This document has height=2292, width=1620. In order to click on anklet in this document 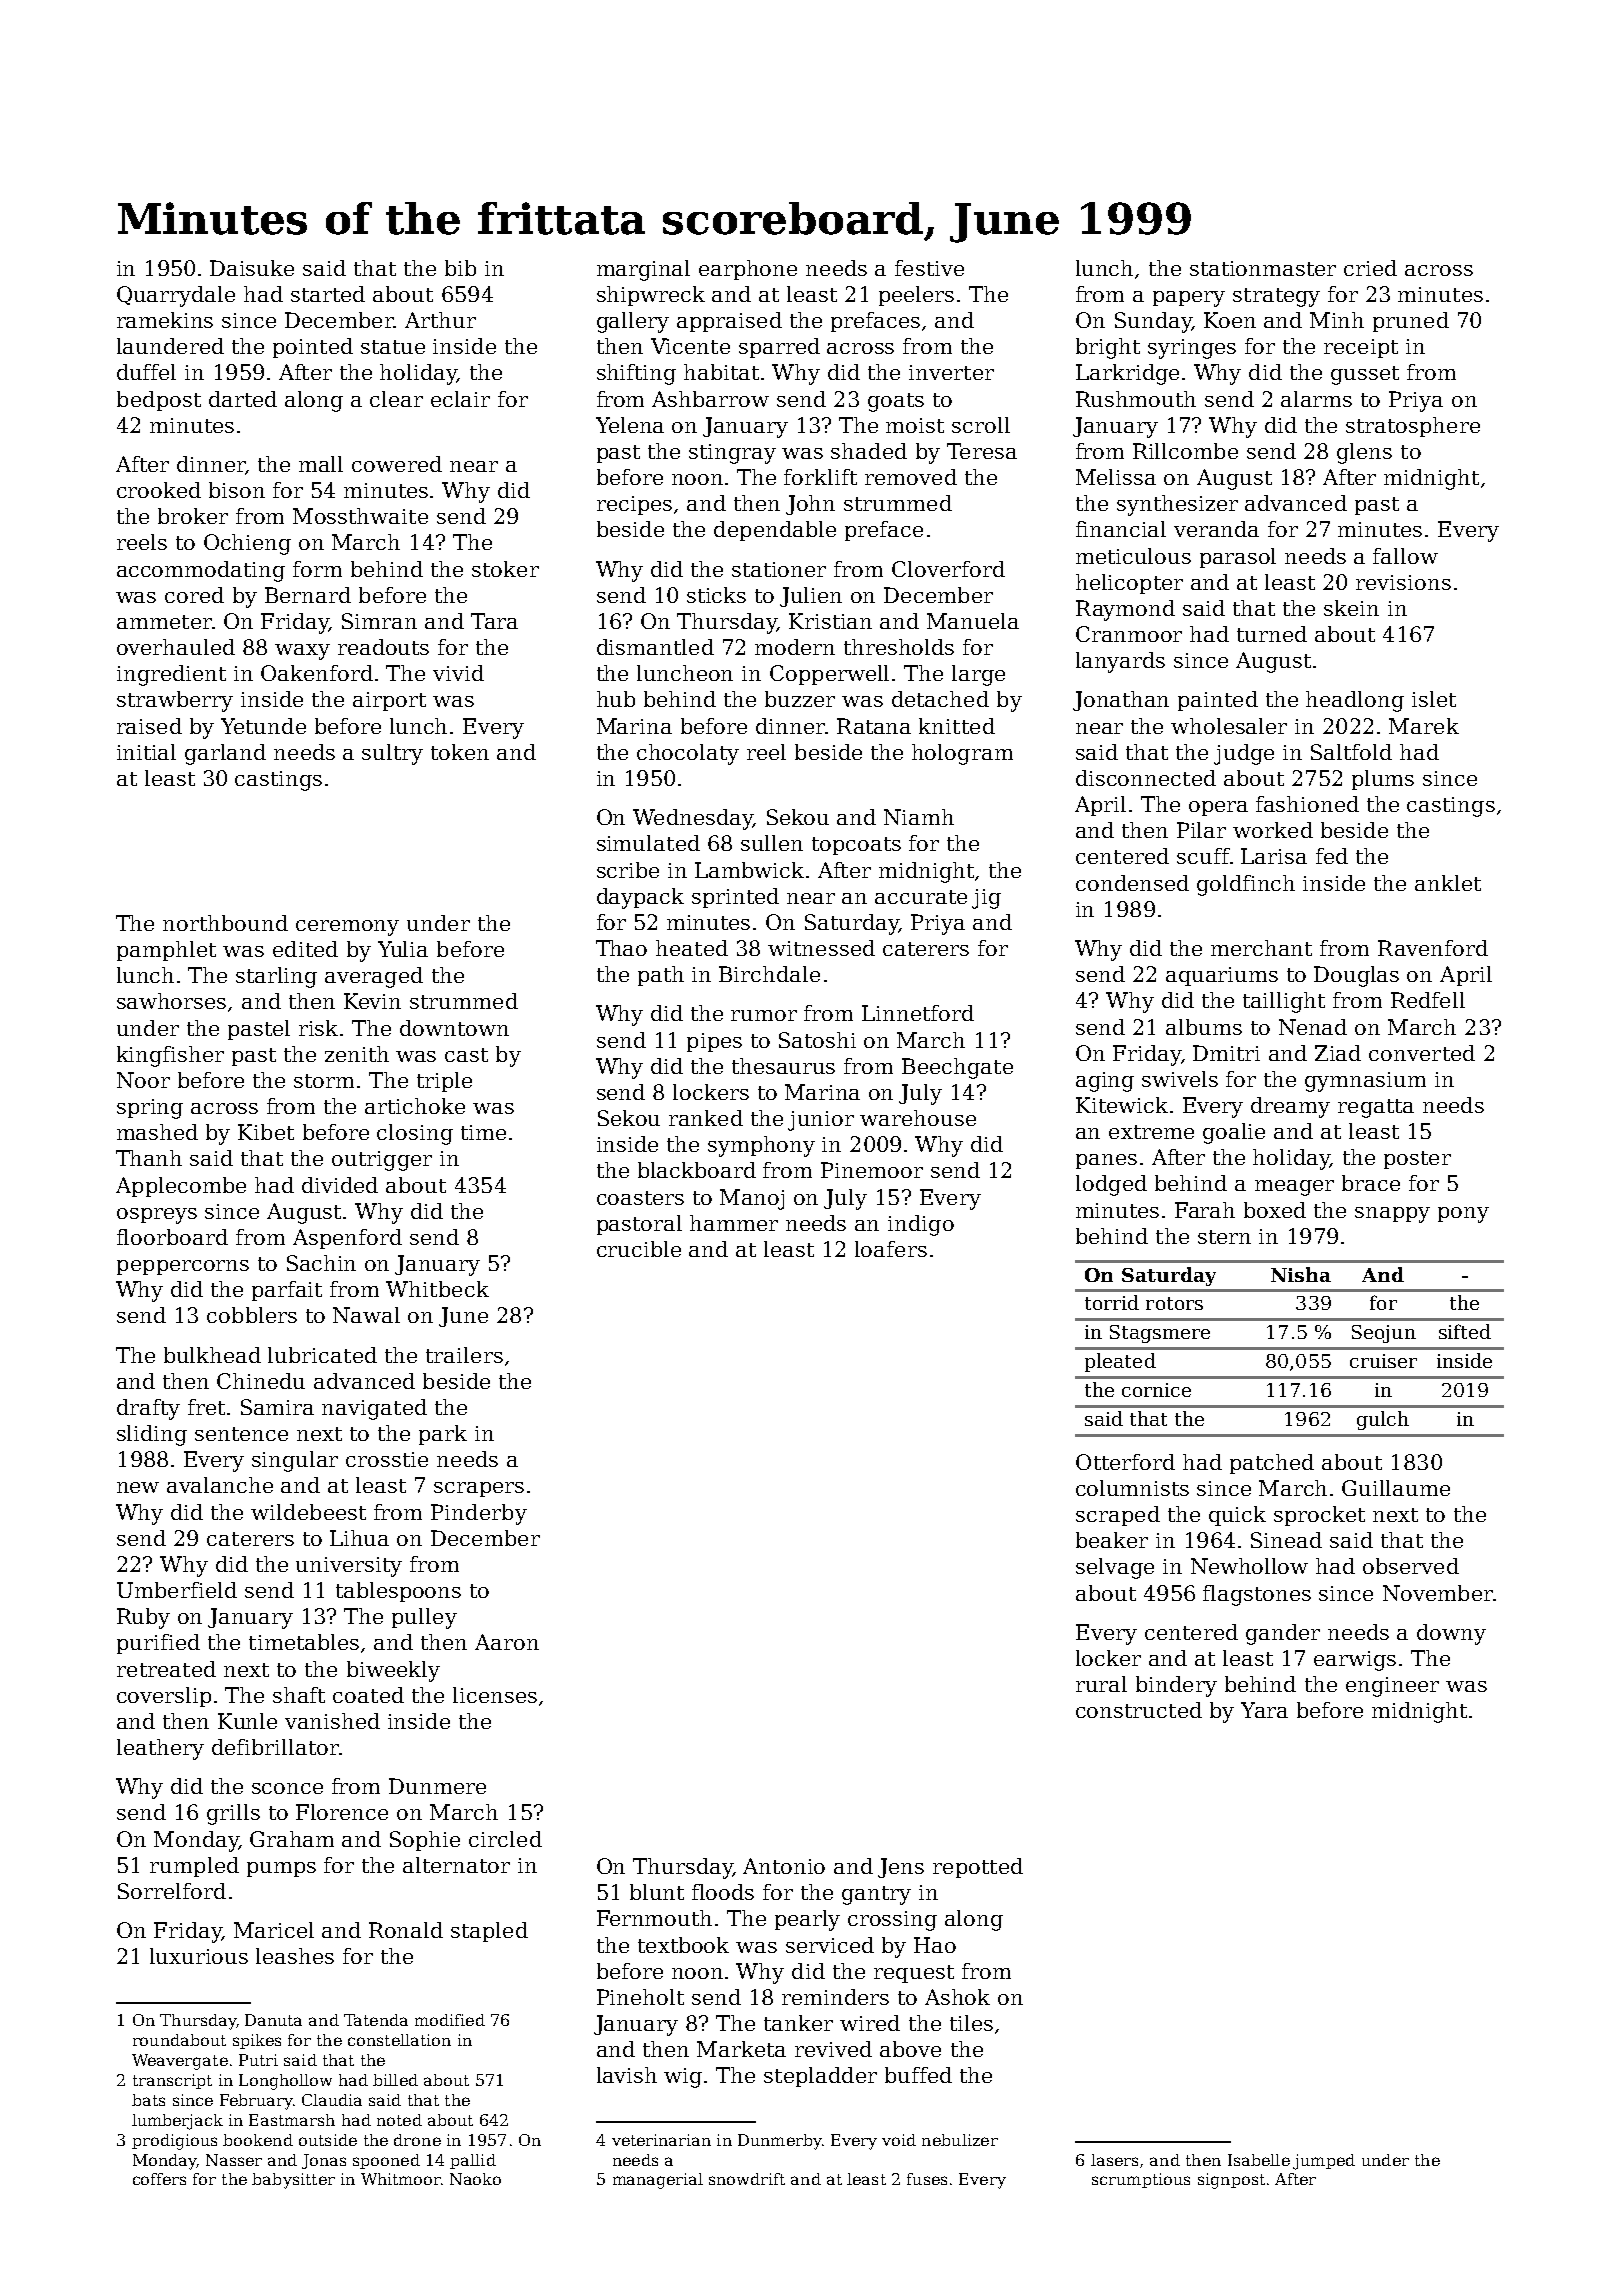, I will do `click(1448, 883)`.
